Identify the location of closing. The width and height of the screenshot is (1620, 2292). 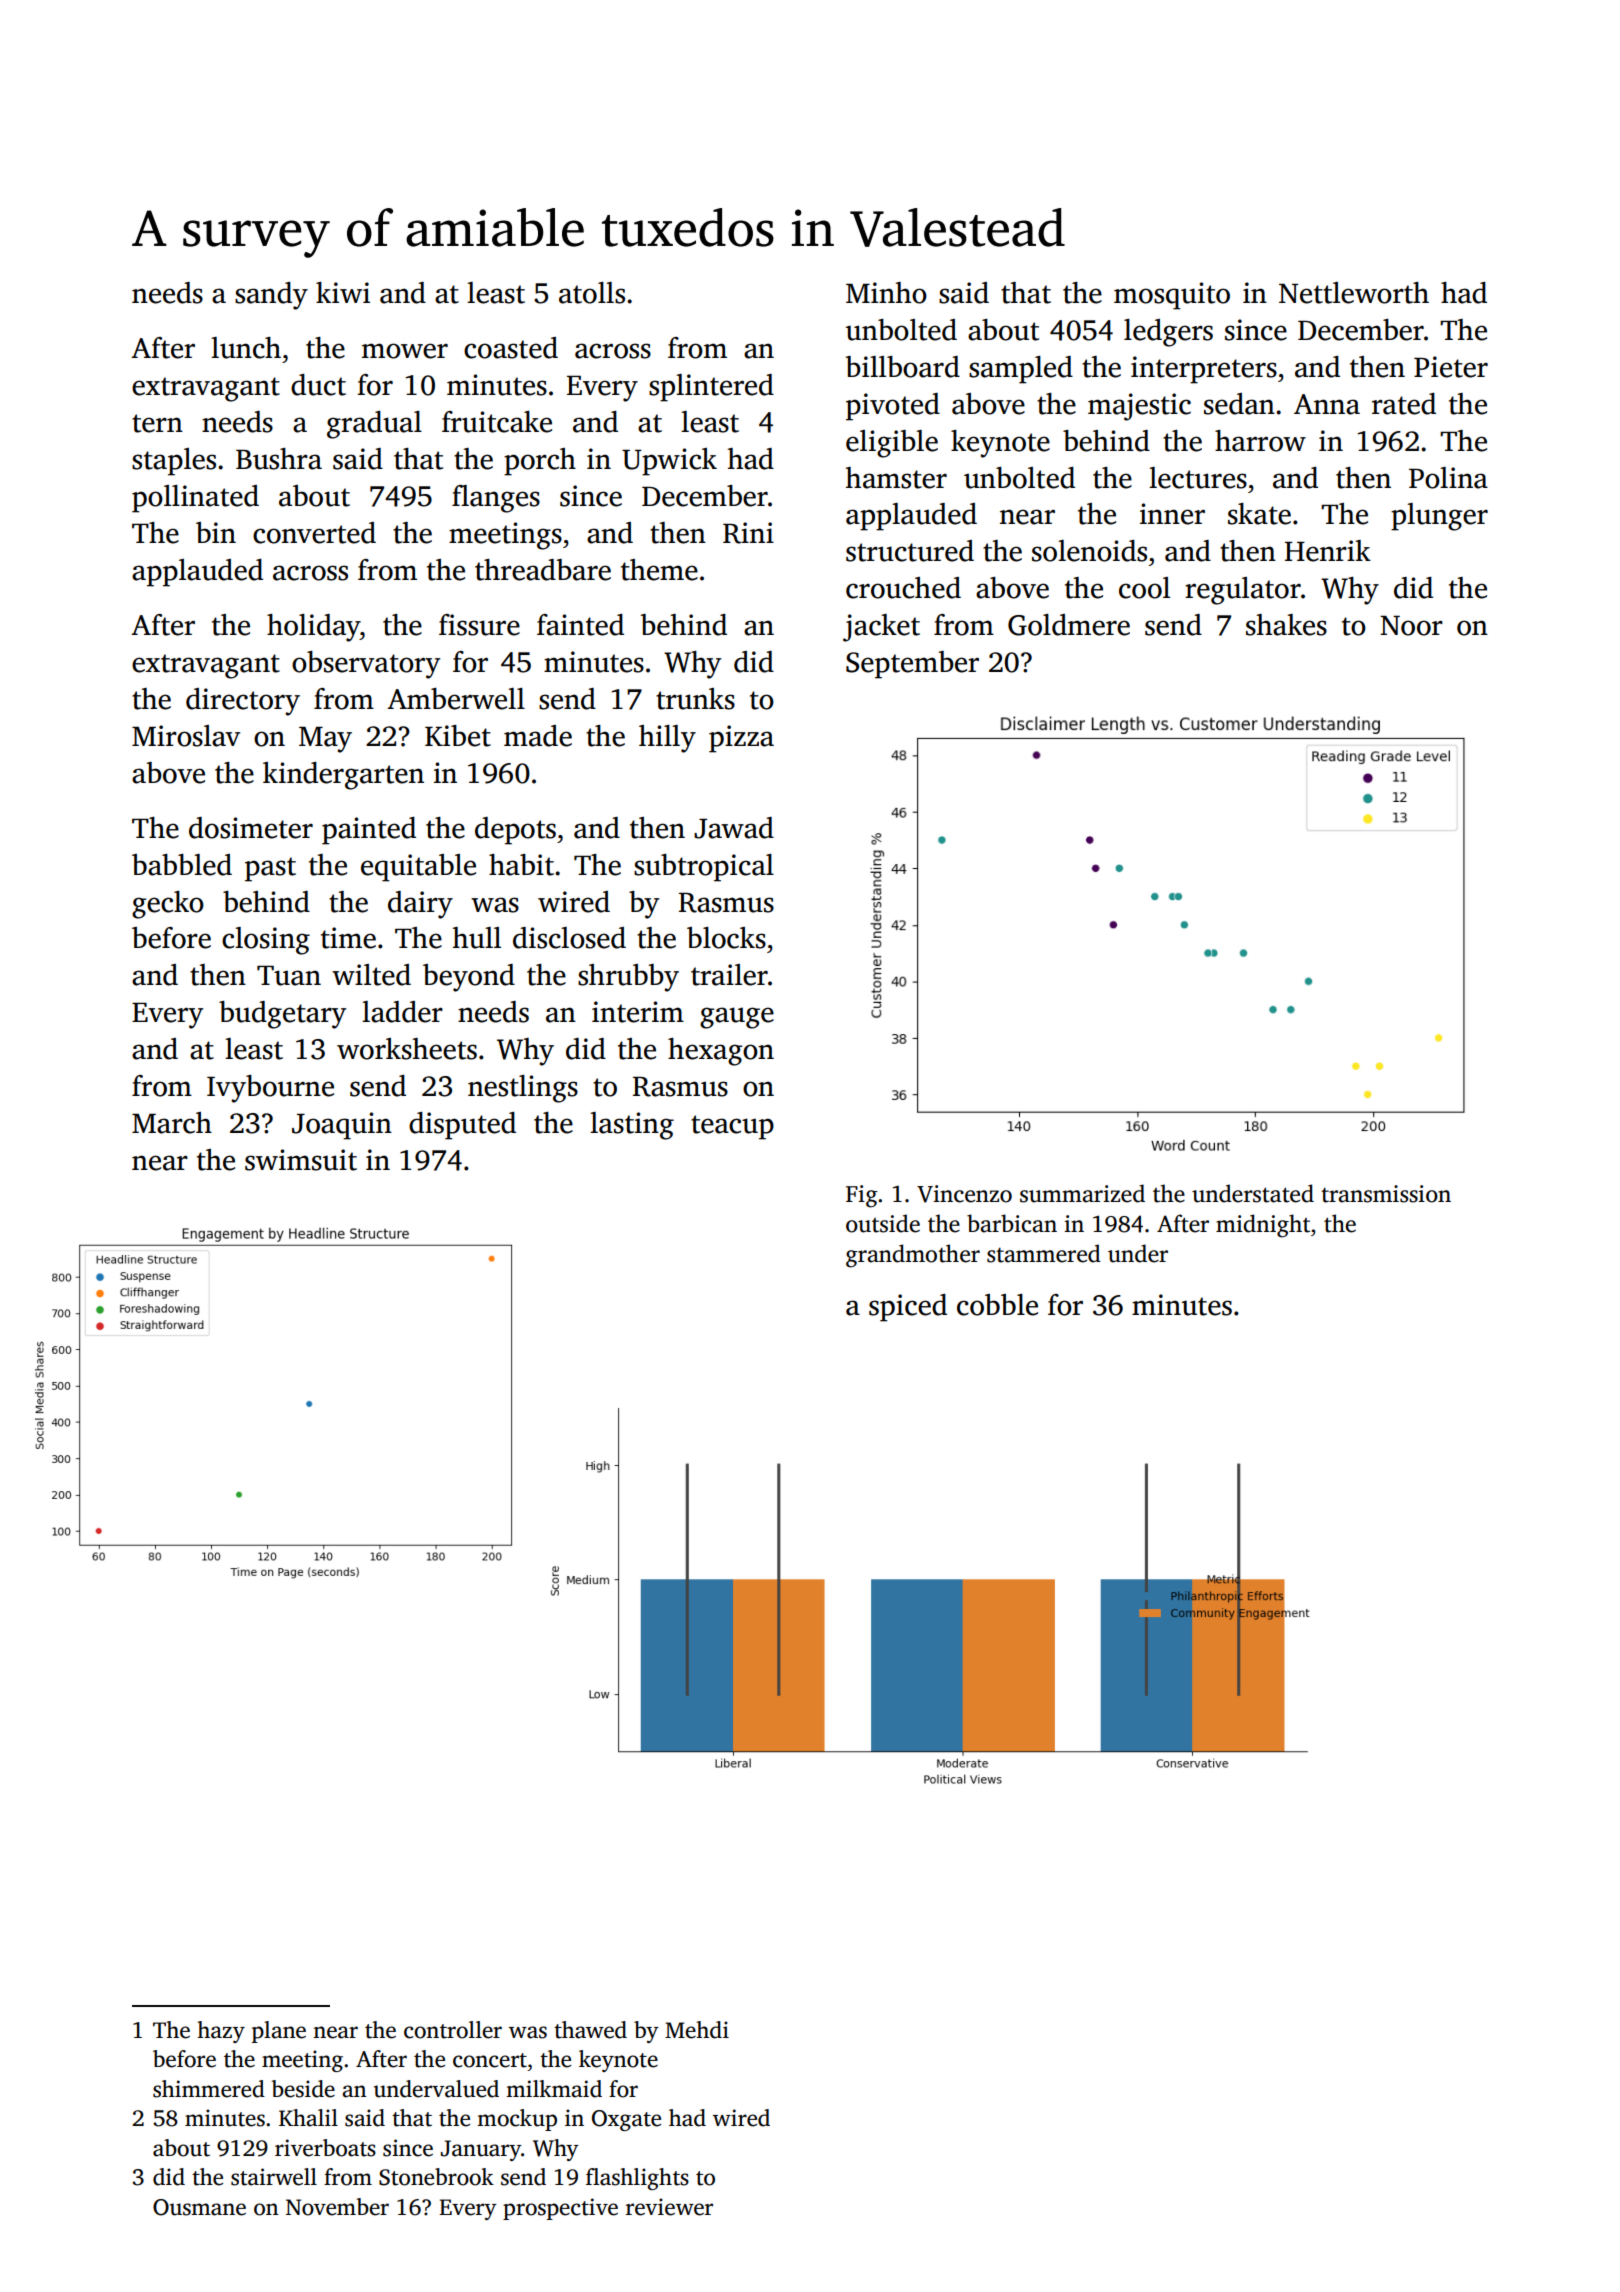
(266, 941).
